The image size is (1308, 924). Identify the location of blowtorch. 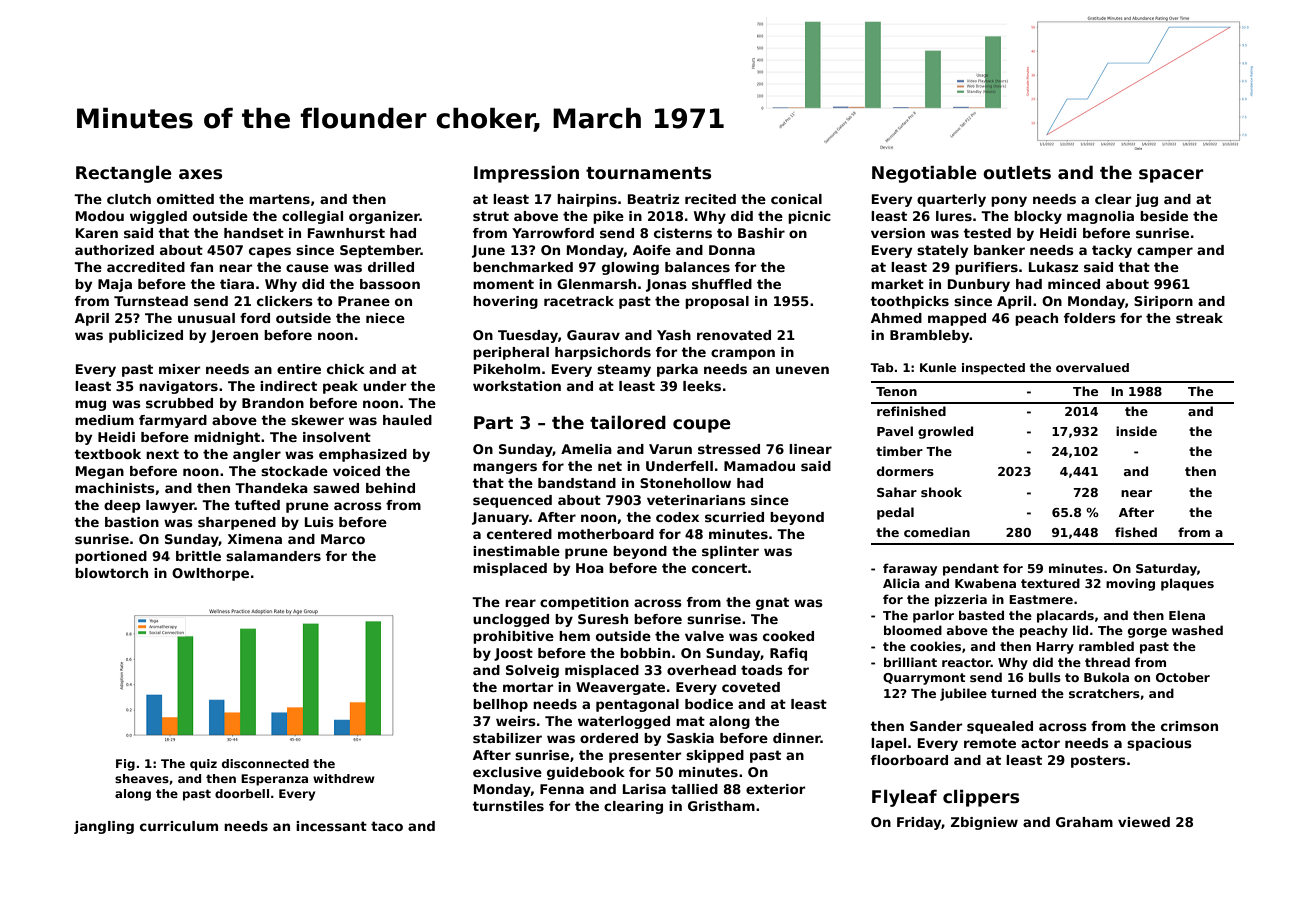
(111, 573).
